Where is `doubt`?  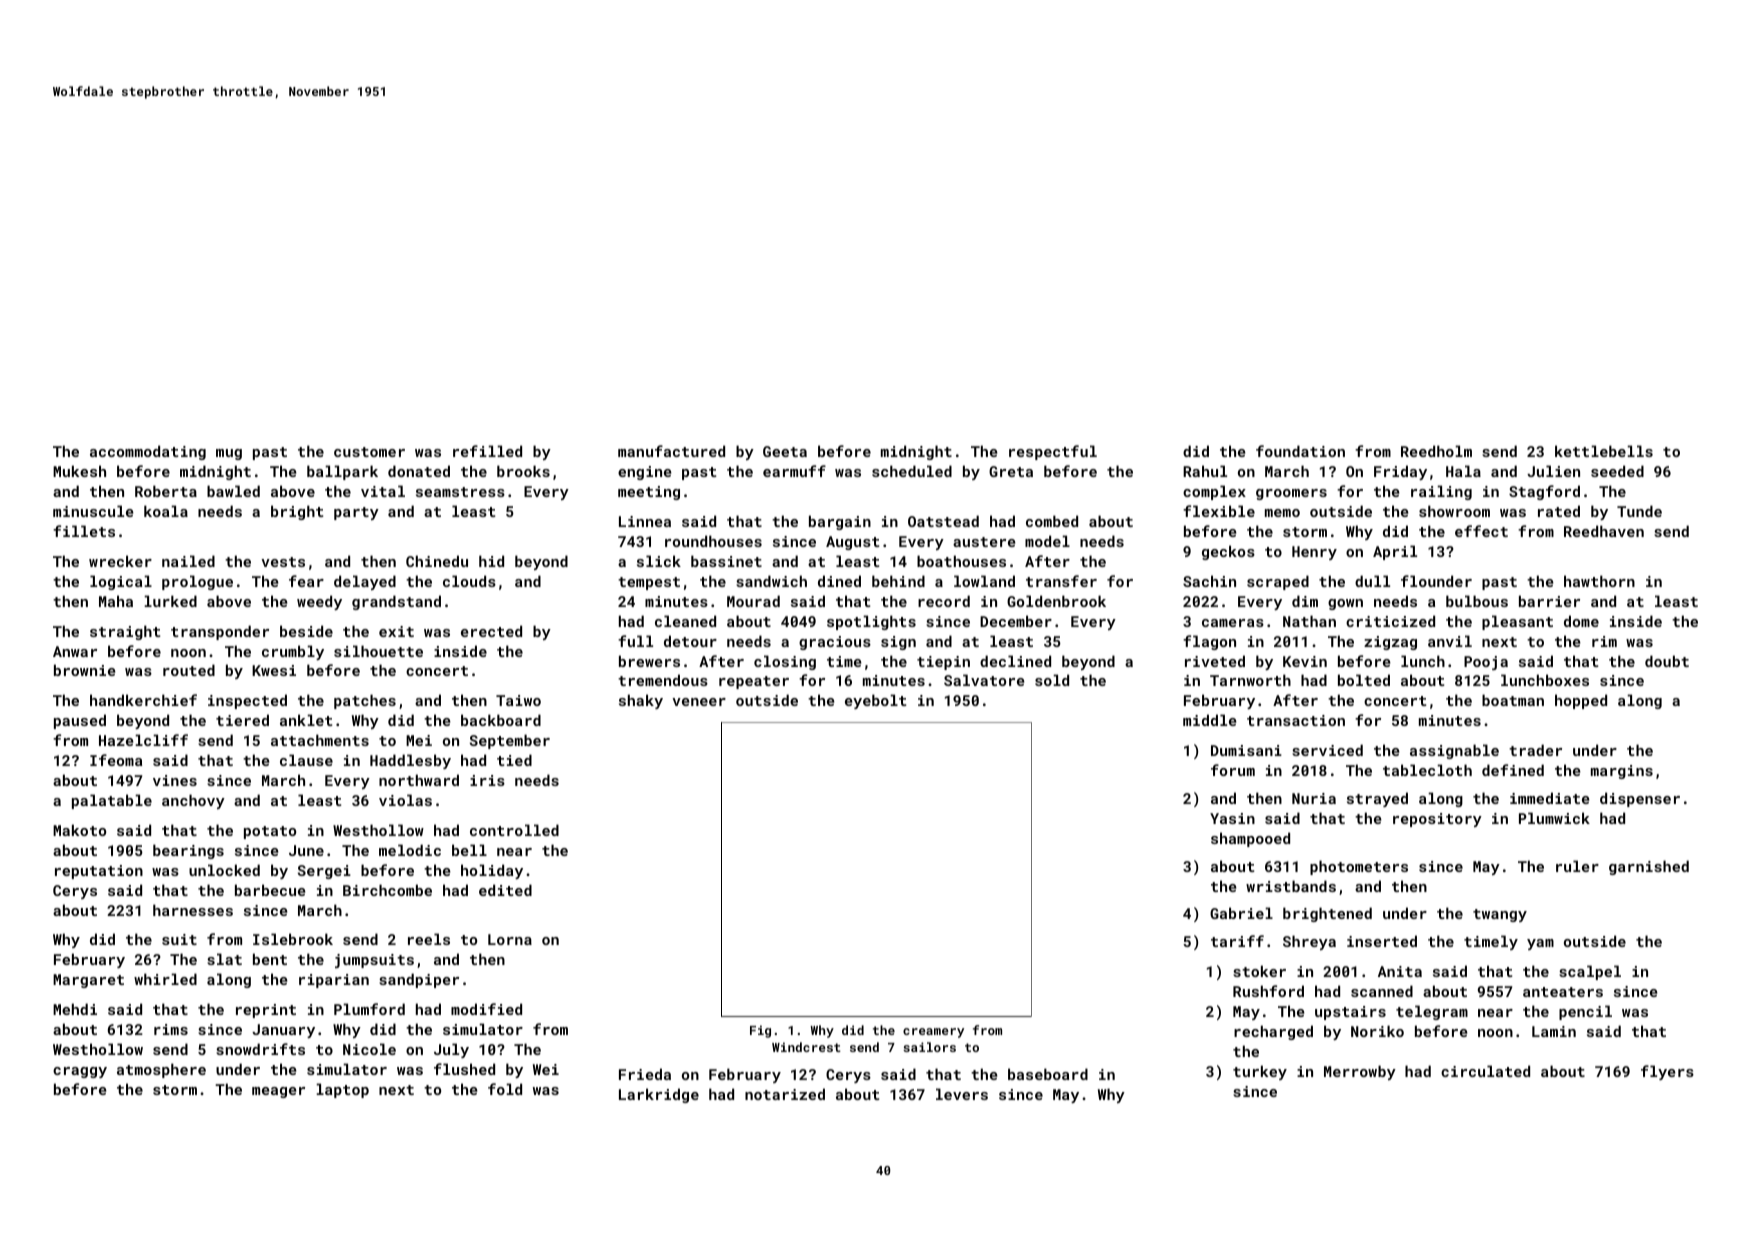 doubt is located at coordinates (1667, 661).
